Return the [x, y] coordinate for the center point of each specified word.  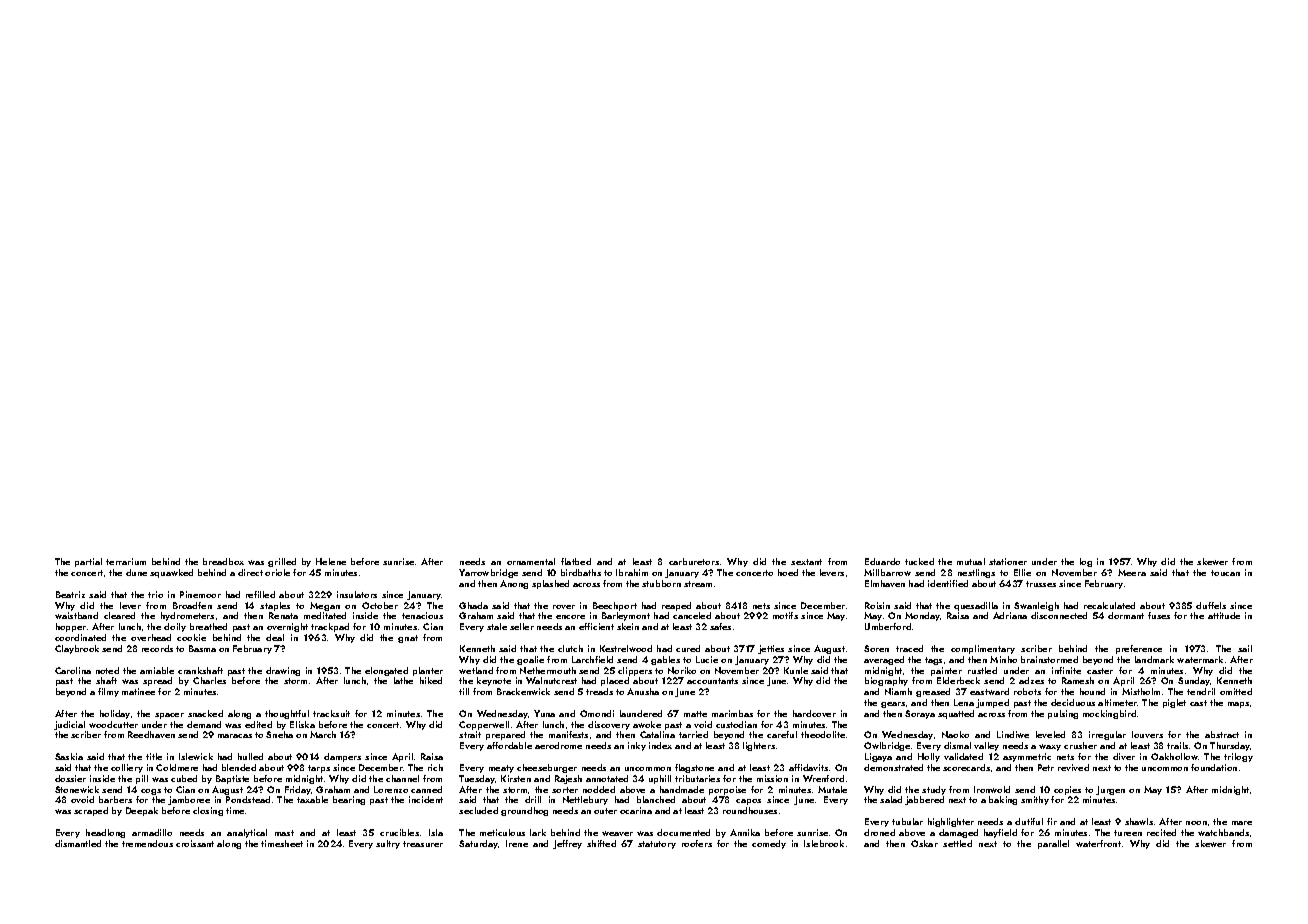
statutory [657, 845]
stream [698, 584]
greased [933, 692]
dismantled [78, 843]
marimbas [732, 713]
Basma [202, 648]
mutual [971, 561]
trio [155, 594]
